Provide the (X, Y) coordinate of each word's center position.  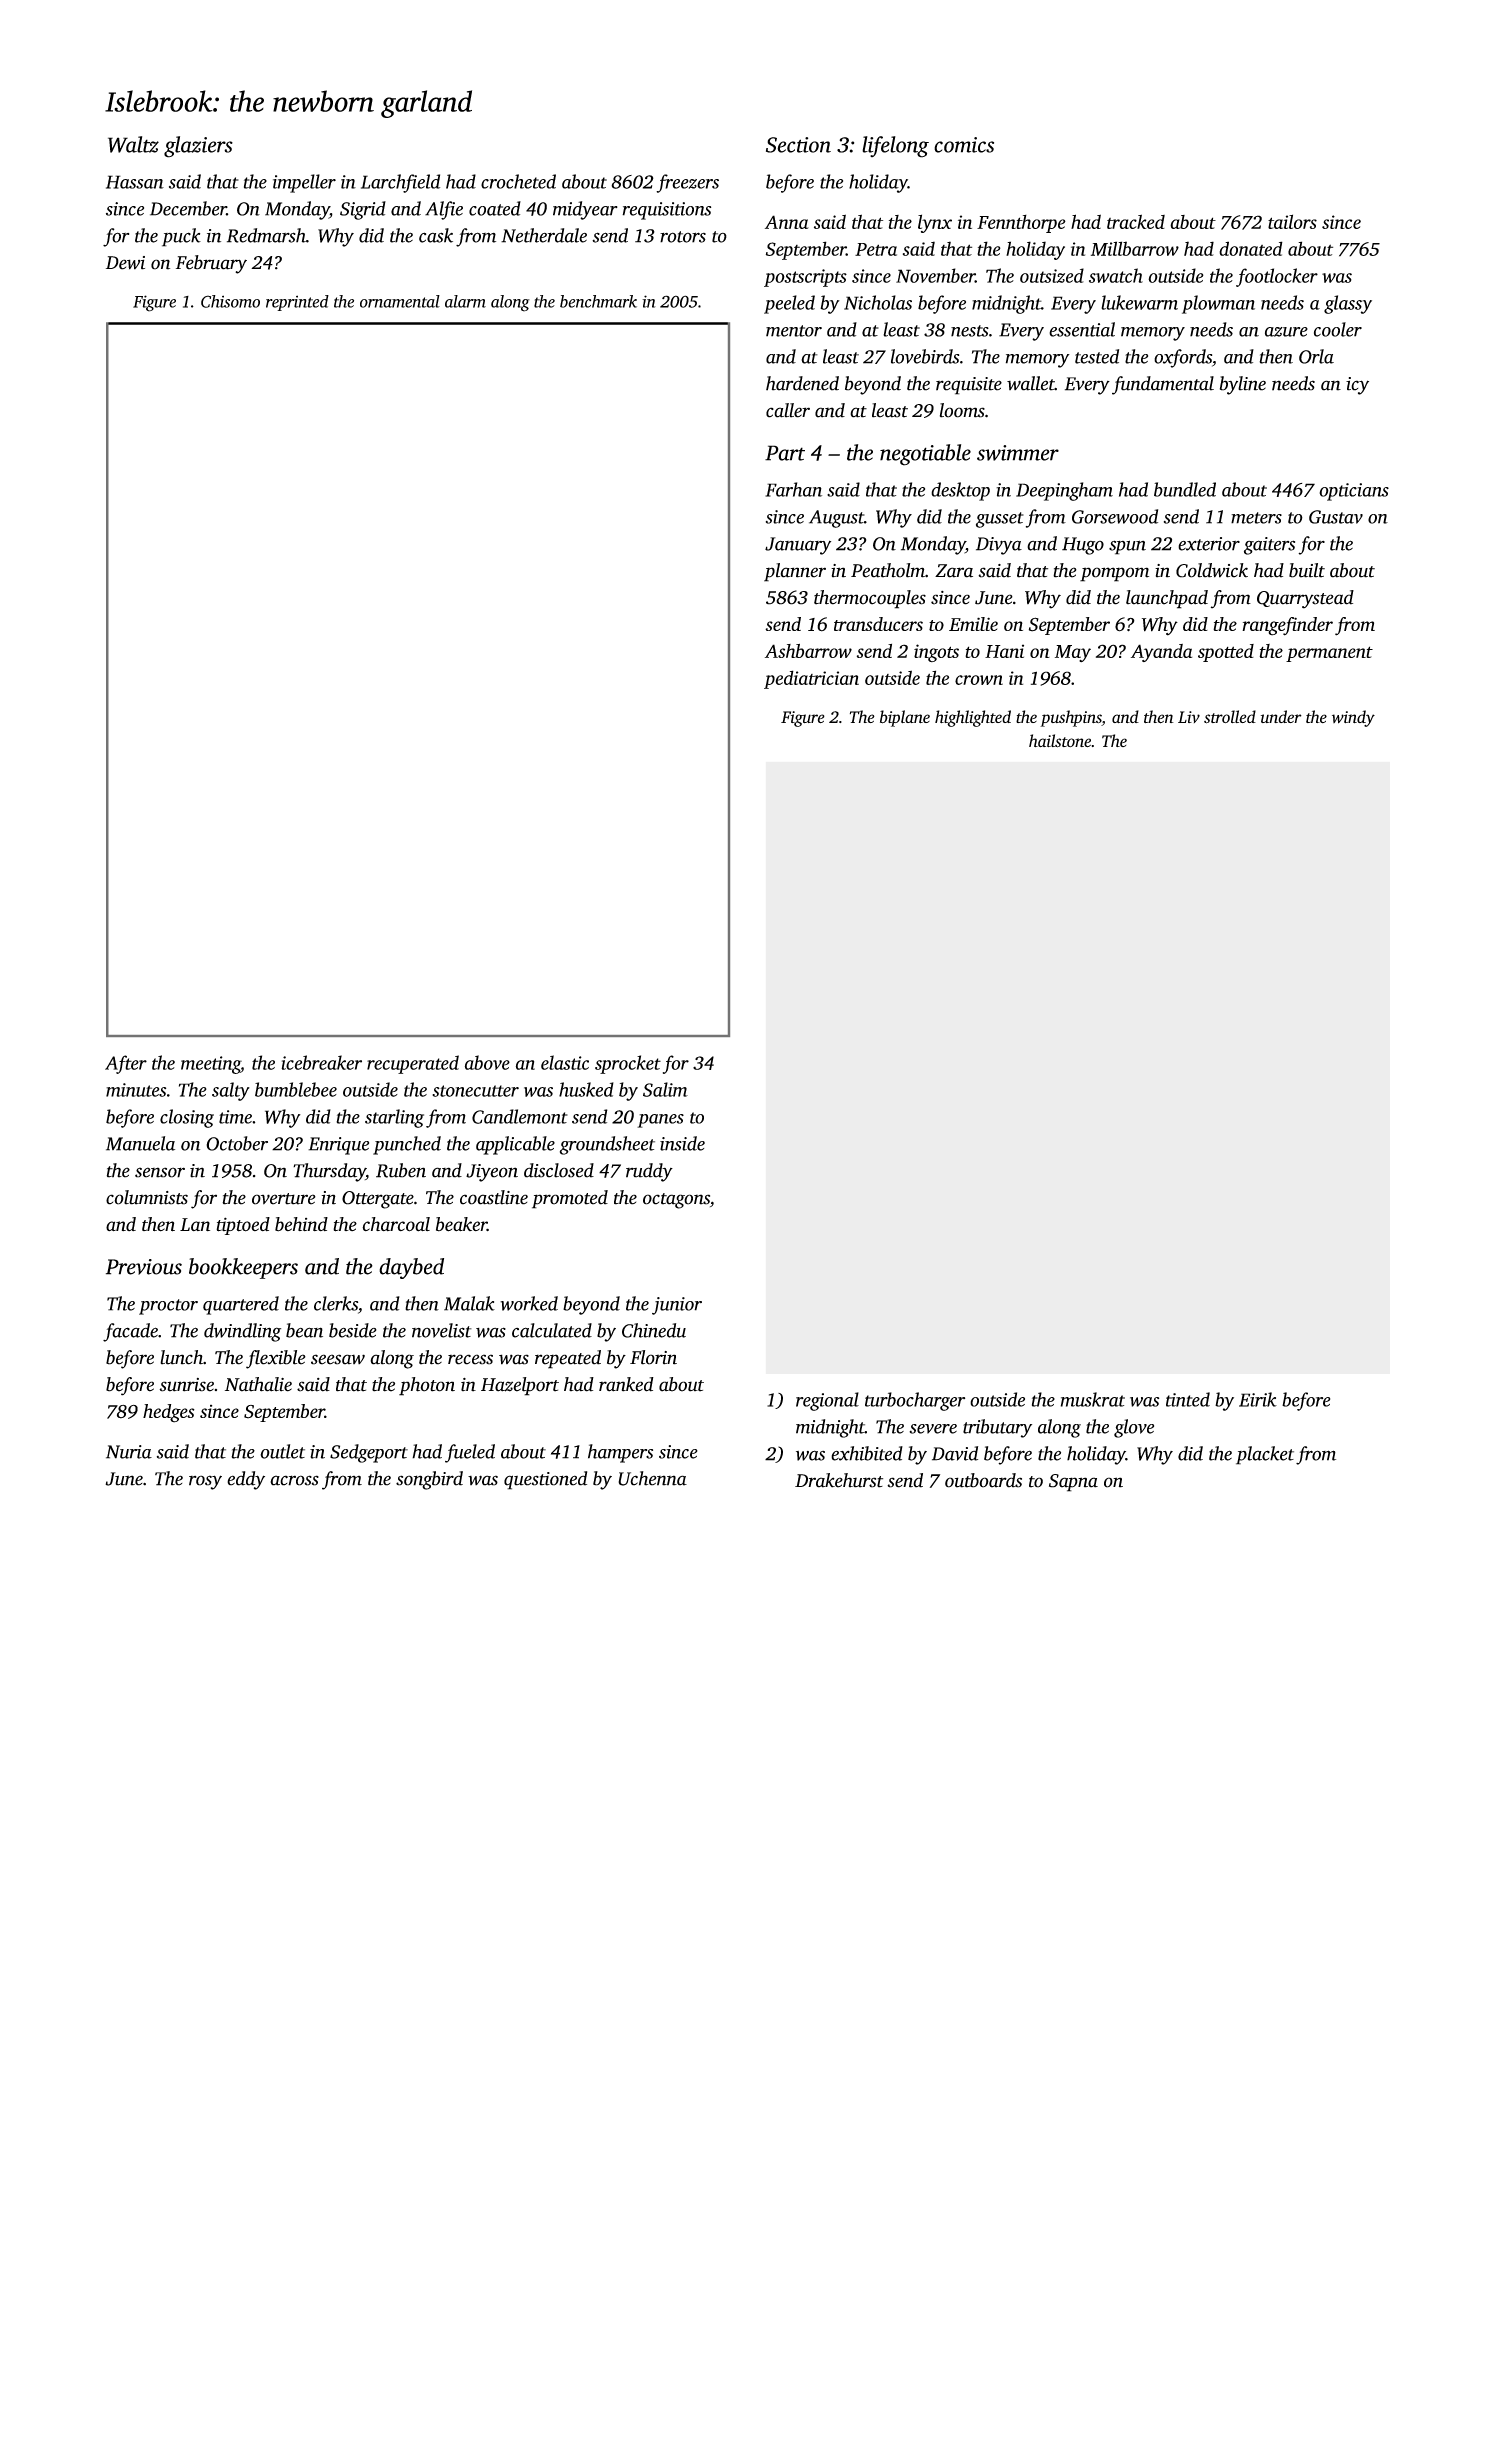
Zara (954, 571)
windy (1353, 718)
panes (660, 1121)
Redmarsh (266, 235)
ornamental (400, 301)
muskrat (1093, 1399)
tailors (1292, 221)
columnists (147, 1197)
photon (427, 1386)
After (126, 1064)
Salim (665, 1089)
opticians (1354, 492)
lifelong (895, 147)
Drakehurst (839, 1480)
